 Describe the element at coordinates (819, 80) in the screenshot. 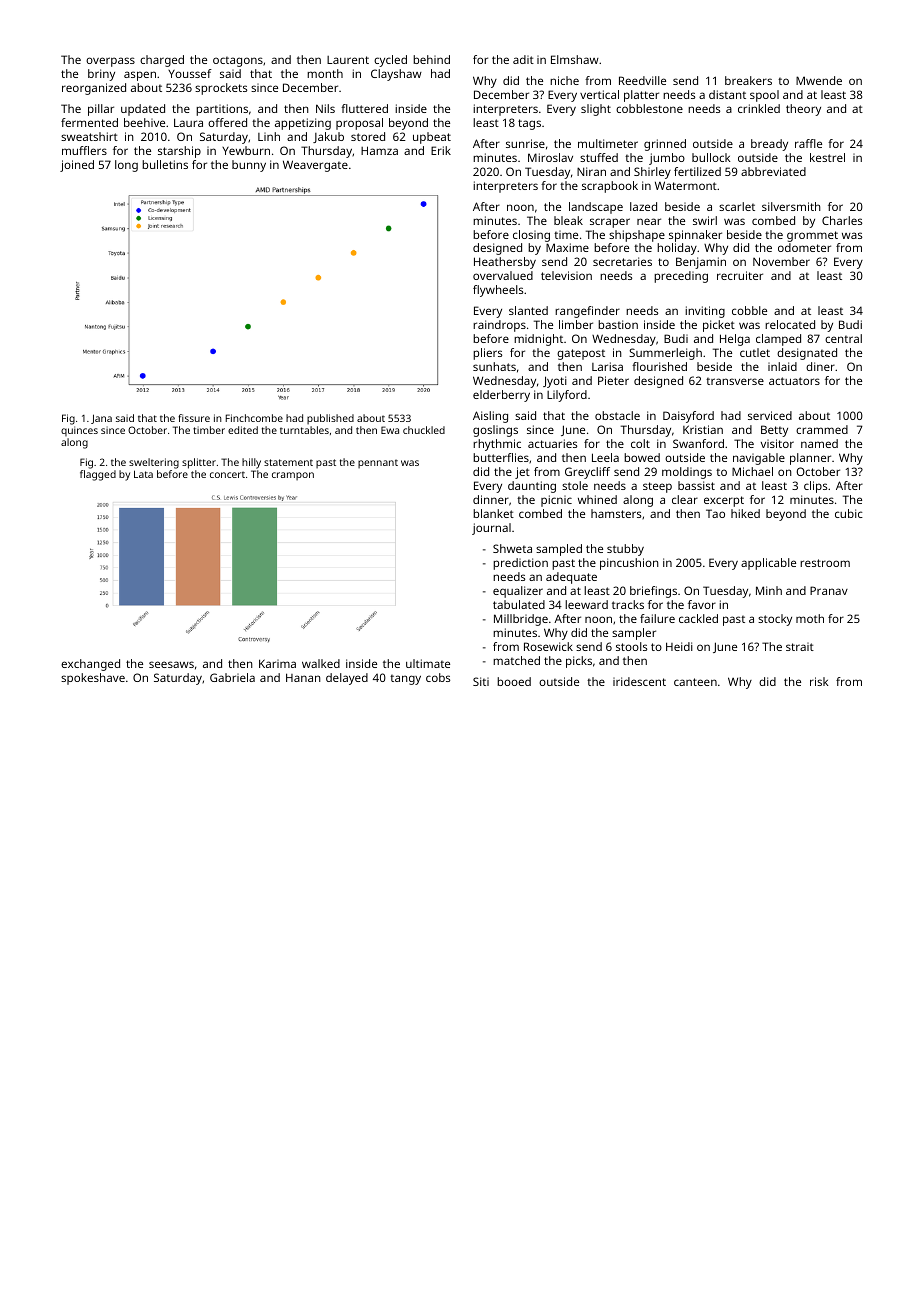

I see `Mwende` at that location.
